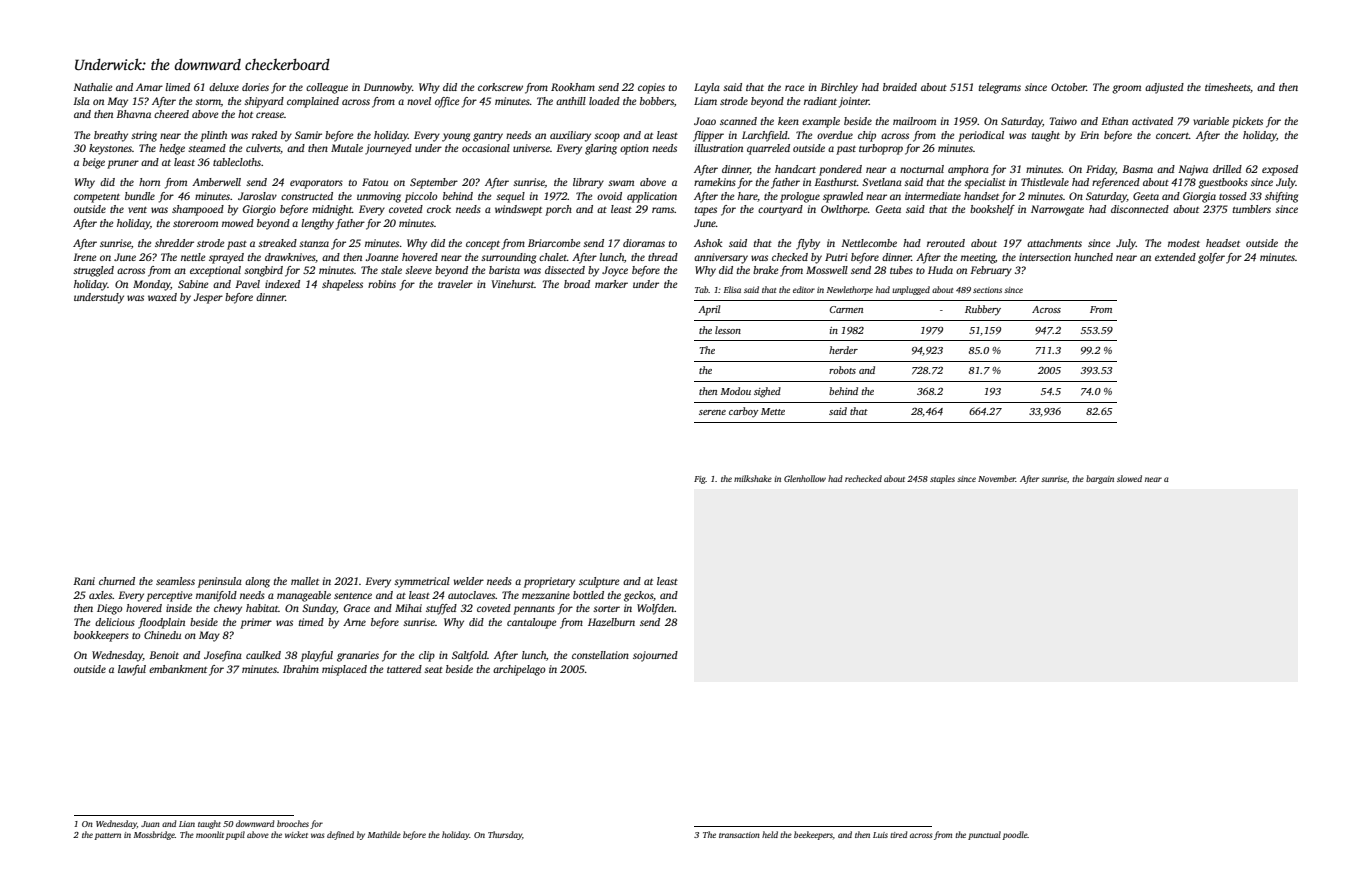 The width and height of the document is (1372, 887). Describe the element at coordinates (187, 824) in the document. I see `Lian` at that location.
